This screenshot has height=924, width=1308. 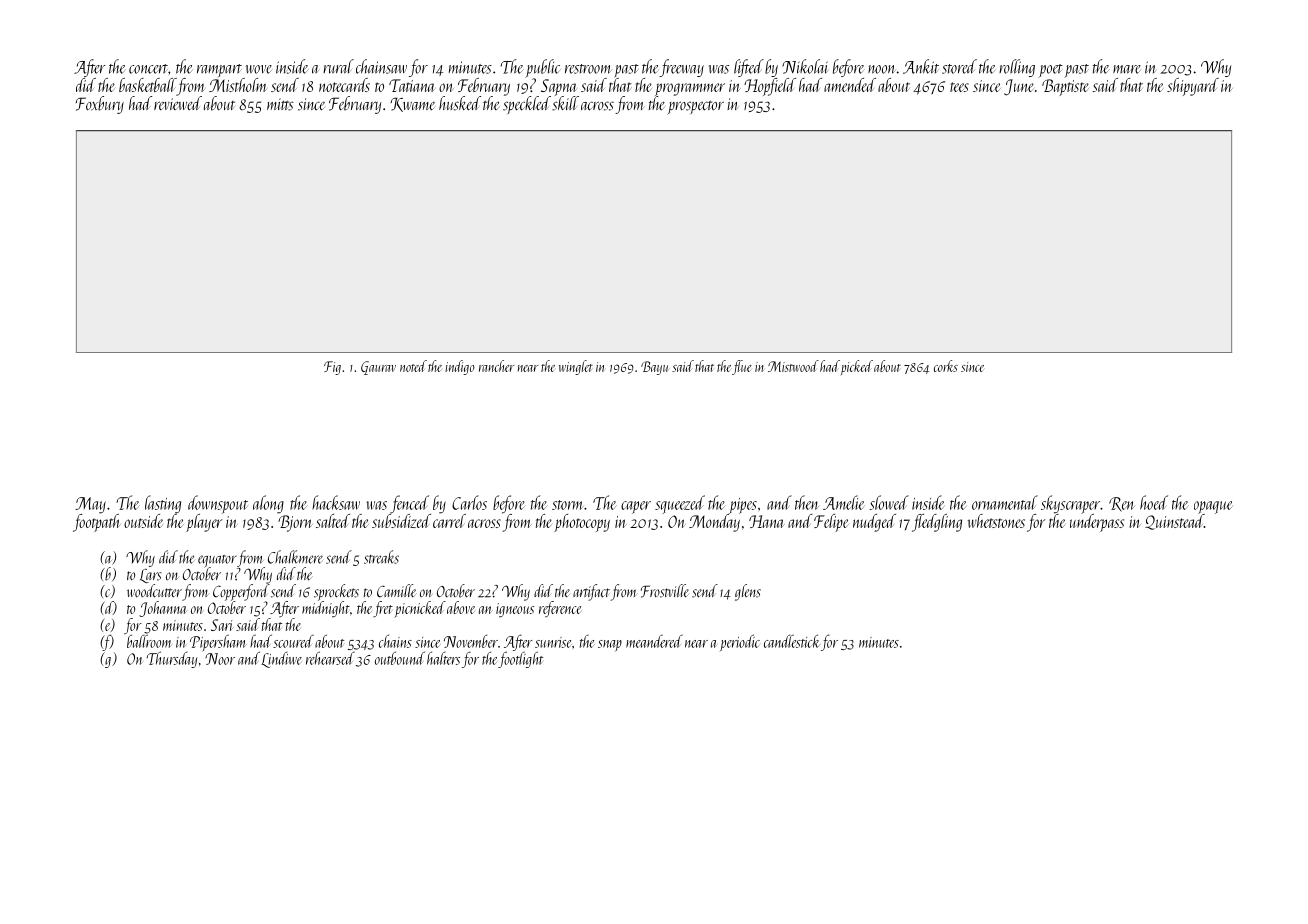 I want to click on Fig, so click(x=332, y=368).
